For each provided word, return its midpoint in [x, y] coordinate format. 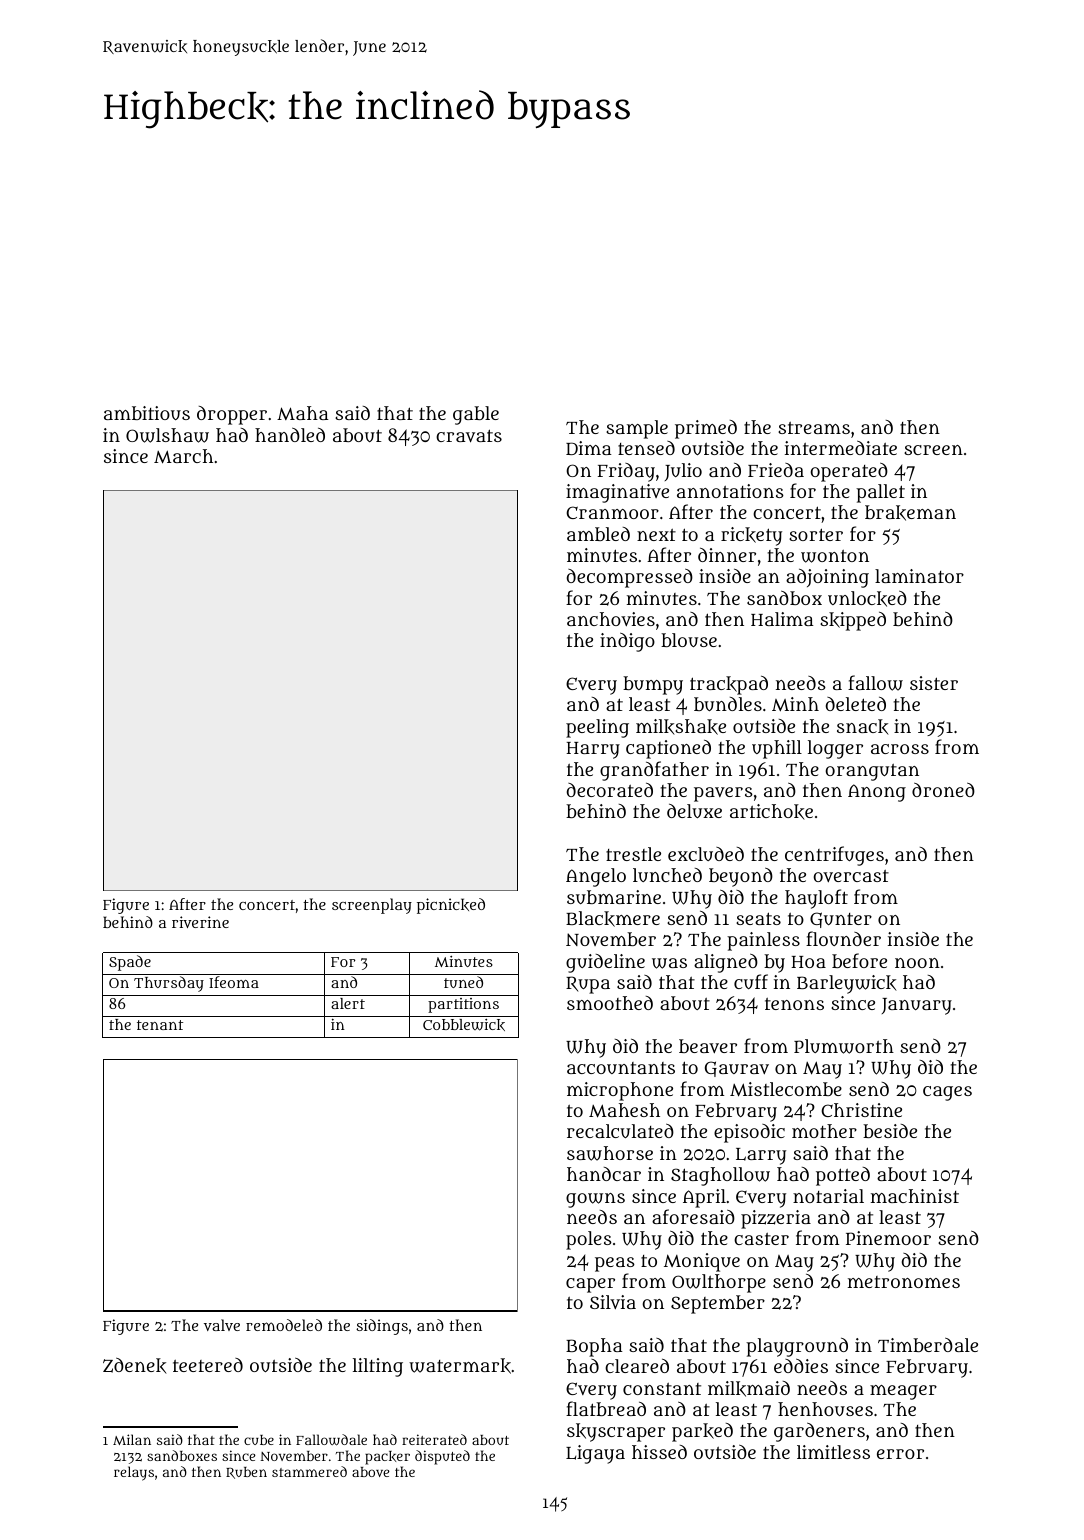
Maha [302, 413]
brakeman [910, 513]
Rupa [588, 985]
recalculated [620, 1131]
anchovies [611, 619]
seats [758, 918]
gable [476, 415]
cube [259, 1440]
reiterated [434, 1439]
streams [814, 428]
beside [890, 1131]
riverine [200, 922]
